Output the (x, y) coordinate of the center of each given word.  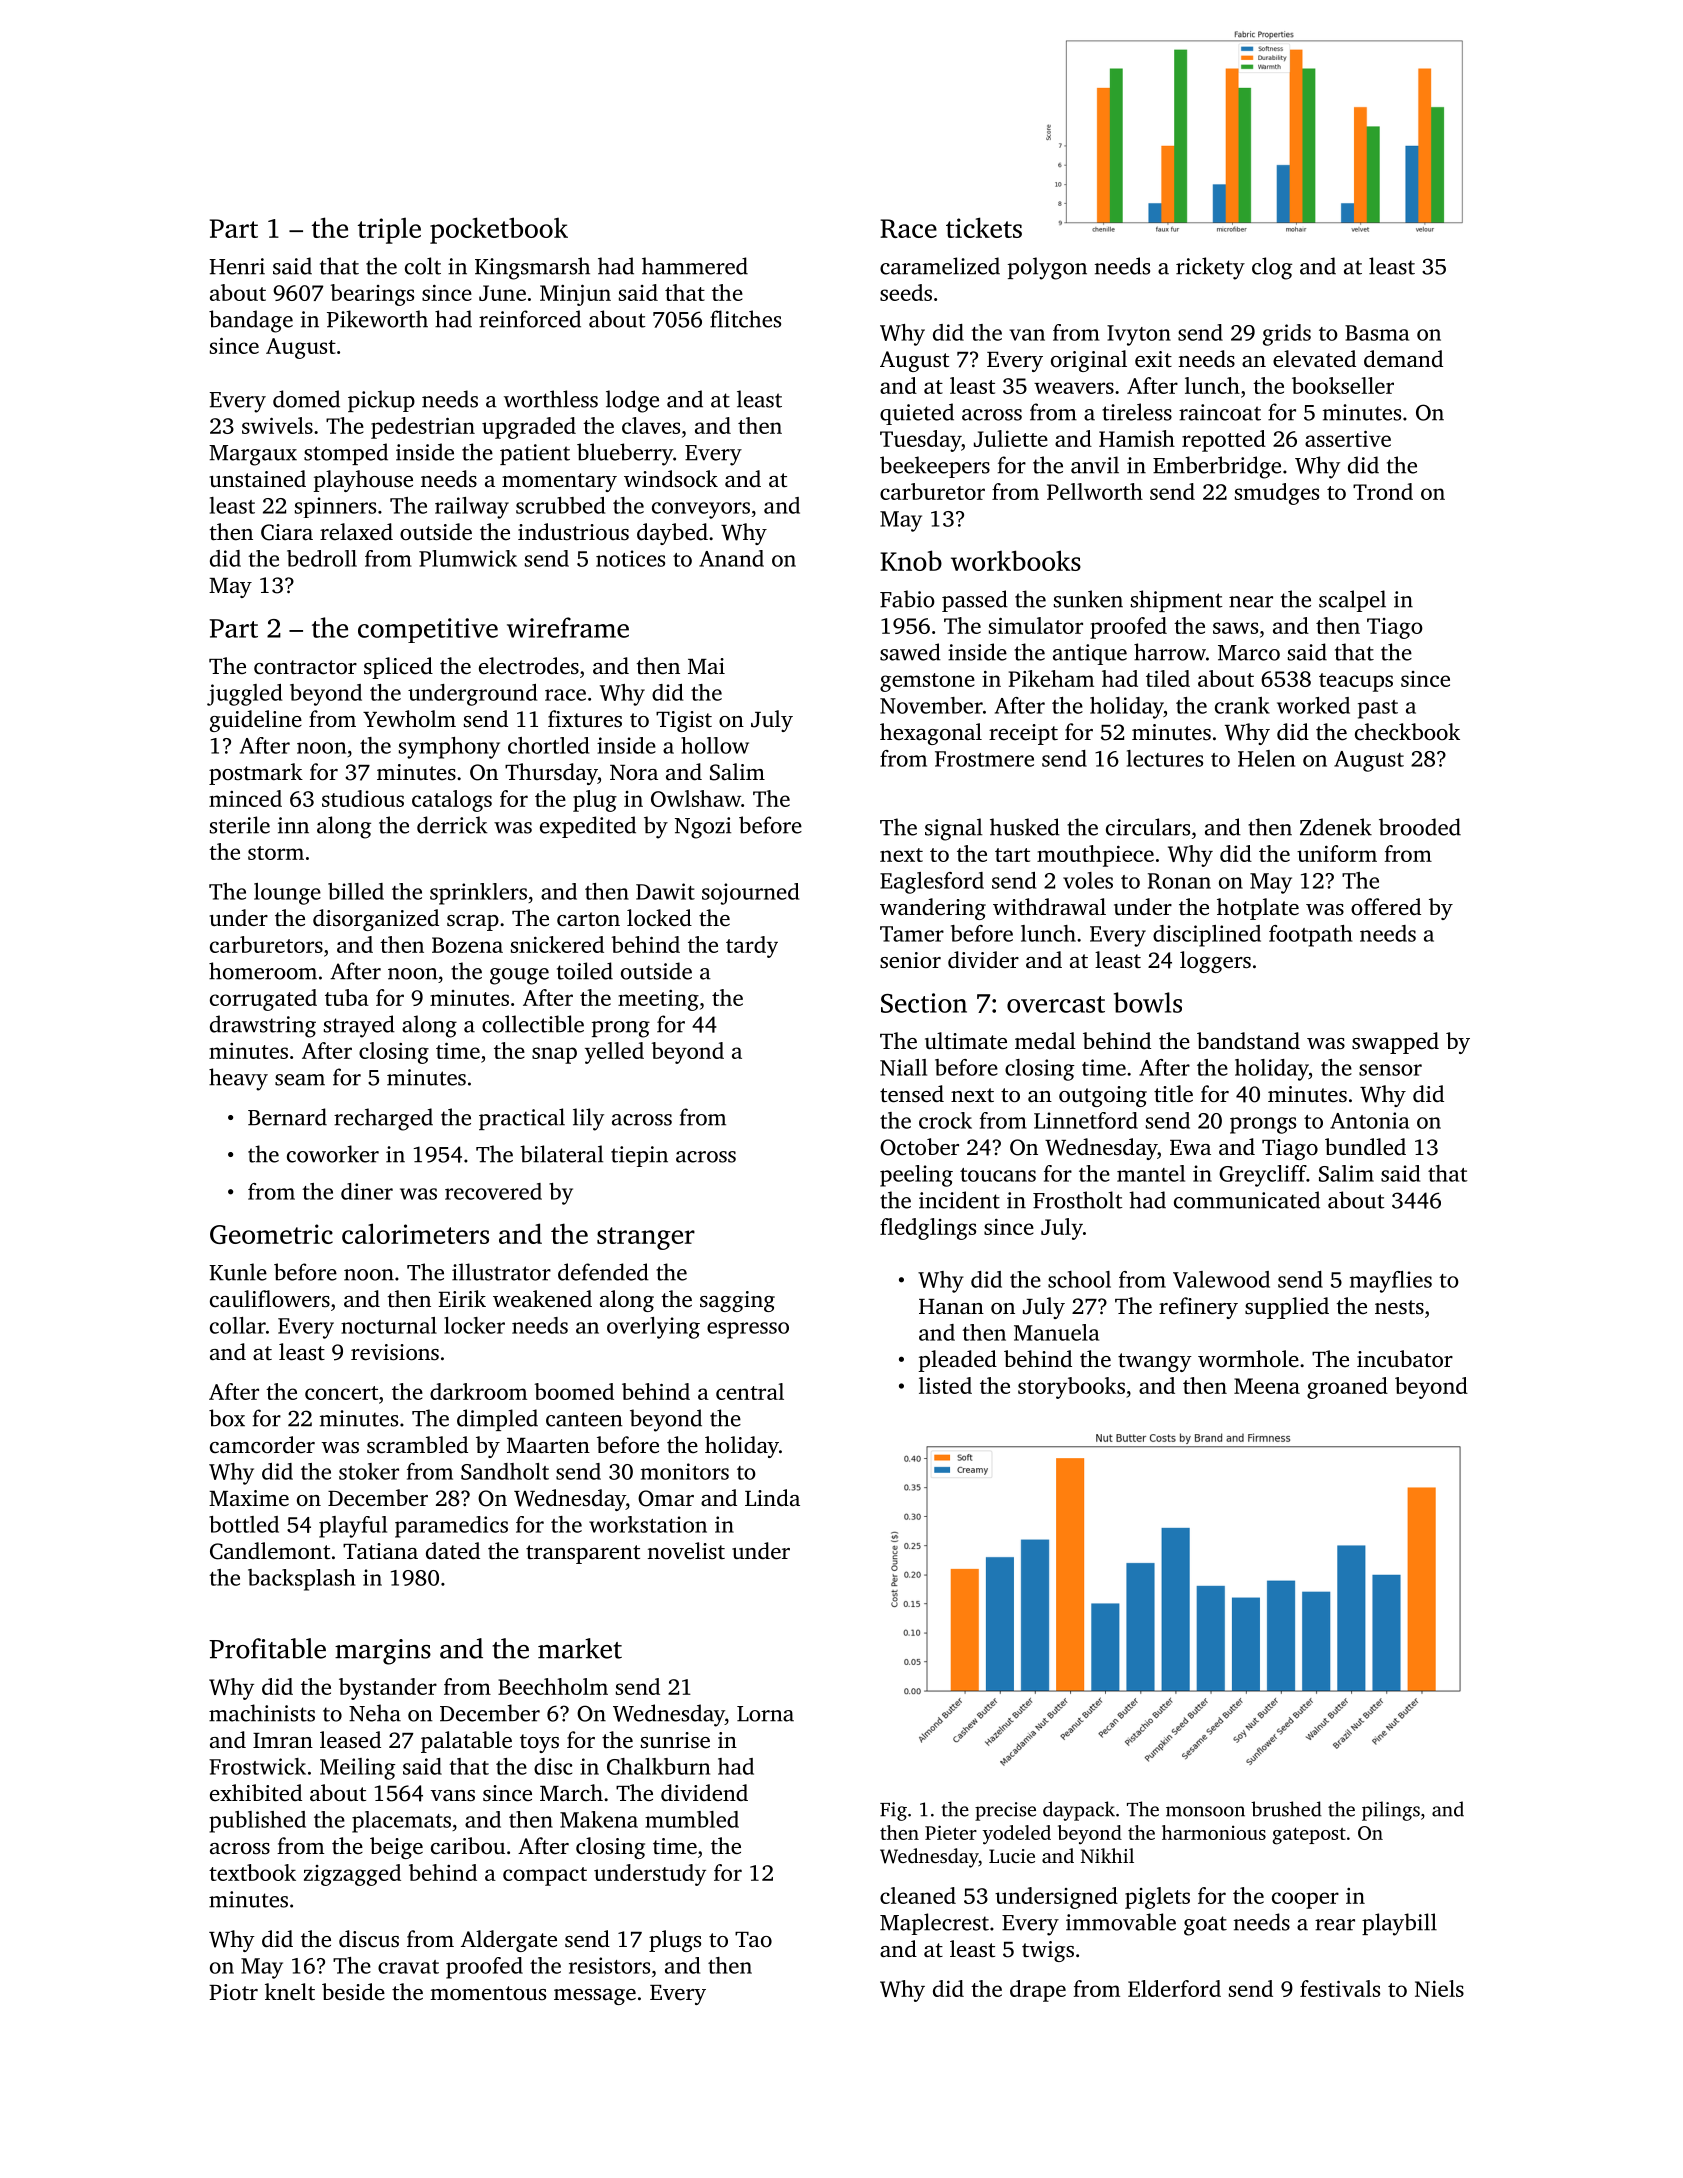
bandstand (1248, 1041)
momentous (488, 1993)
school (1079, 1279)
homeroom (263, 971)
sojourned (750, 894)
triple (389, 231)
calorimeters (415, 1233)
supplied (1287, 1308)
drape (1038, 1991)
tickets (984, 227)
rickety (1210, 268)
